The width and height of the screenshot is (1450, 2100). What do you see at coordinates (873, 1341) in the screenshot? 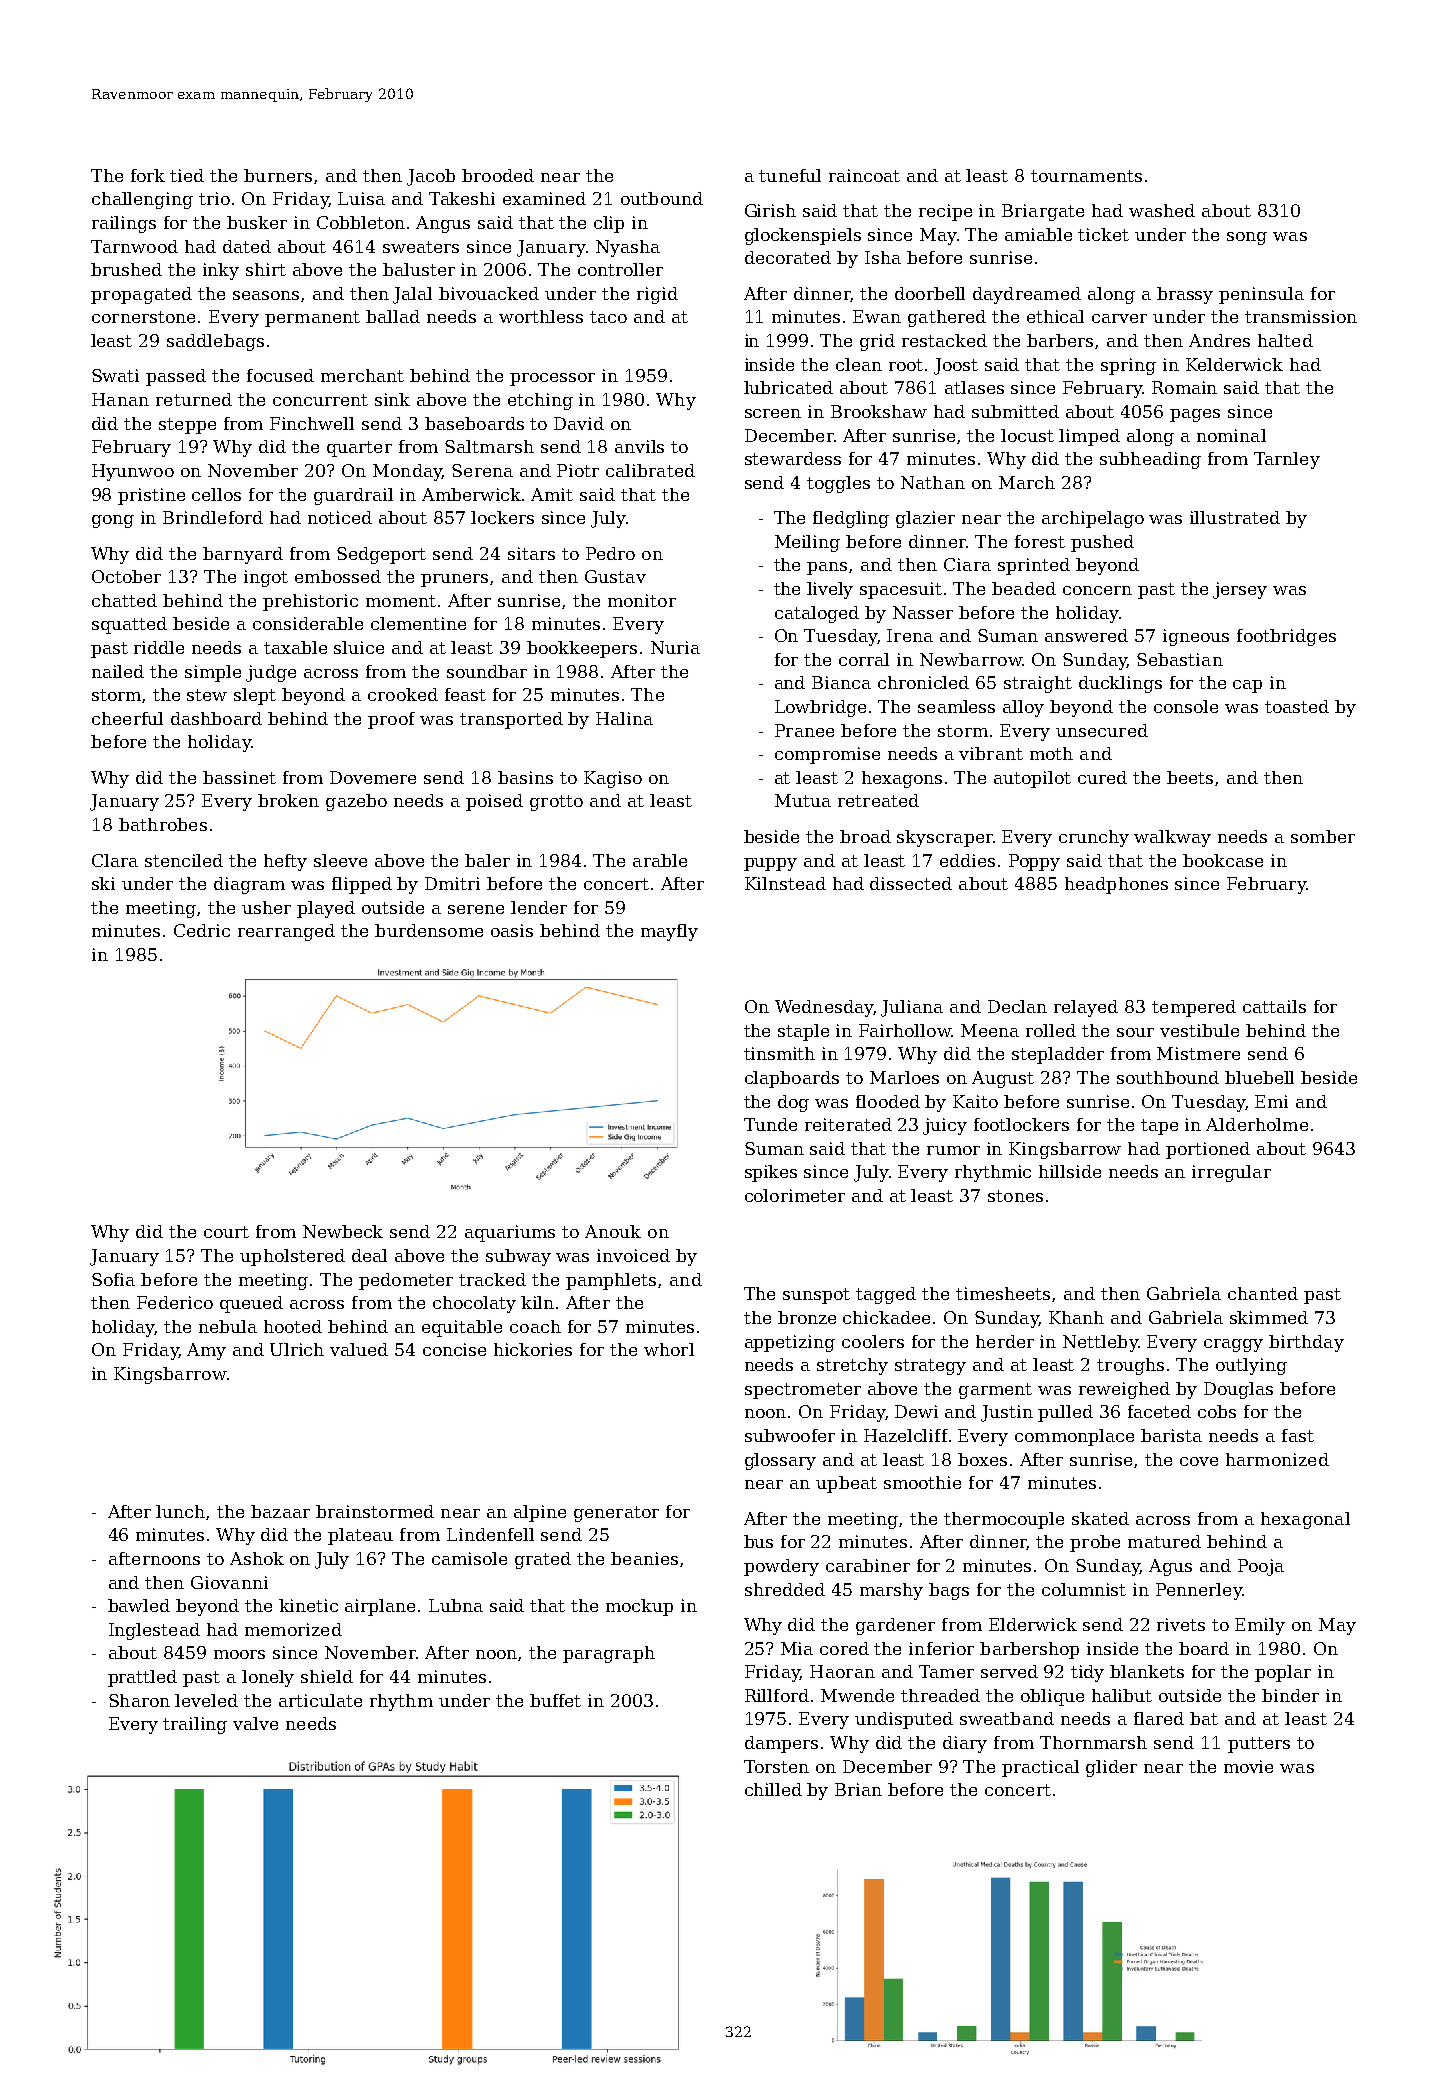
I see `coolers` at bounding box center [873, 1341].
